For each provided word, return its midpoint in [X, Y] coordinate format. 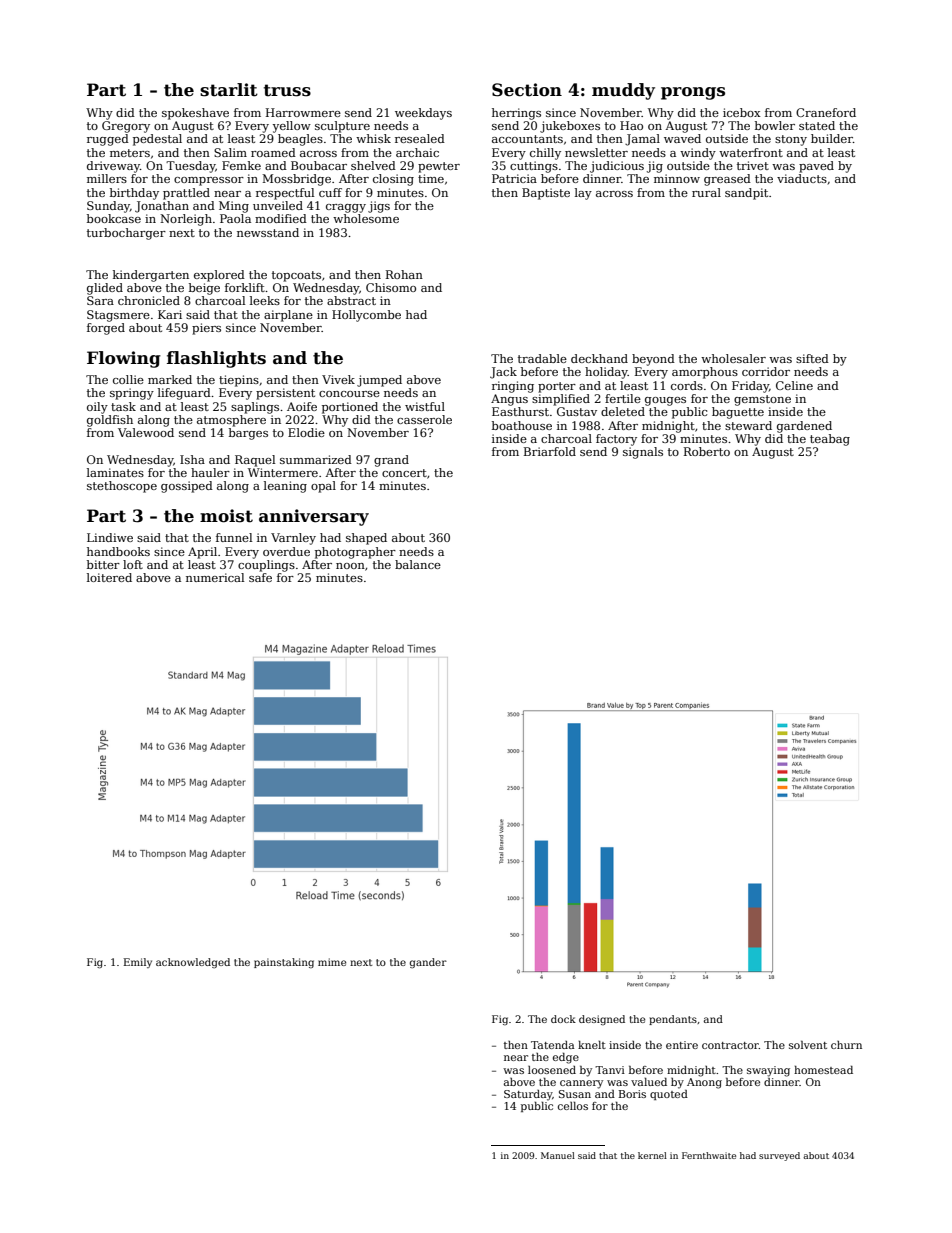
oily [97, 408]
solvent [808, 1045]
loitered [109, 577]
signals [643, 453]
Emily [138, 963]
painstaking [284, 963]
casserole [424, 419]
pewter [439, 167]
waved [682, 138]
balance [418, 564]
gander [428, 963]
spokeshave [195, 114]
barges [248, 434]
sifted [812, 358]
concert [404, 473]
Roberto [707, 451]
